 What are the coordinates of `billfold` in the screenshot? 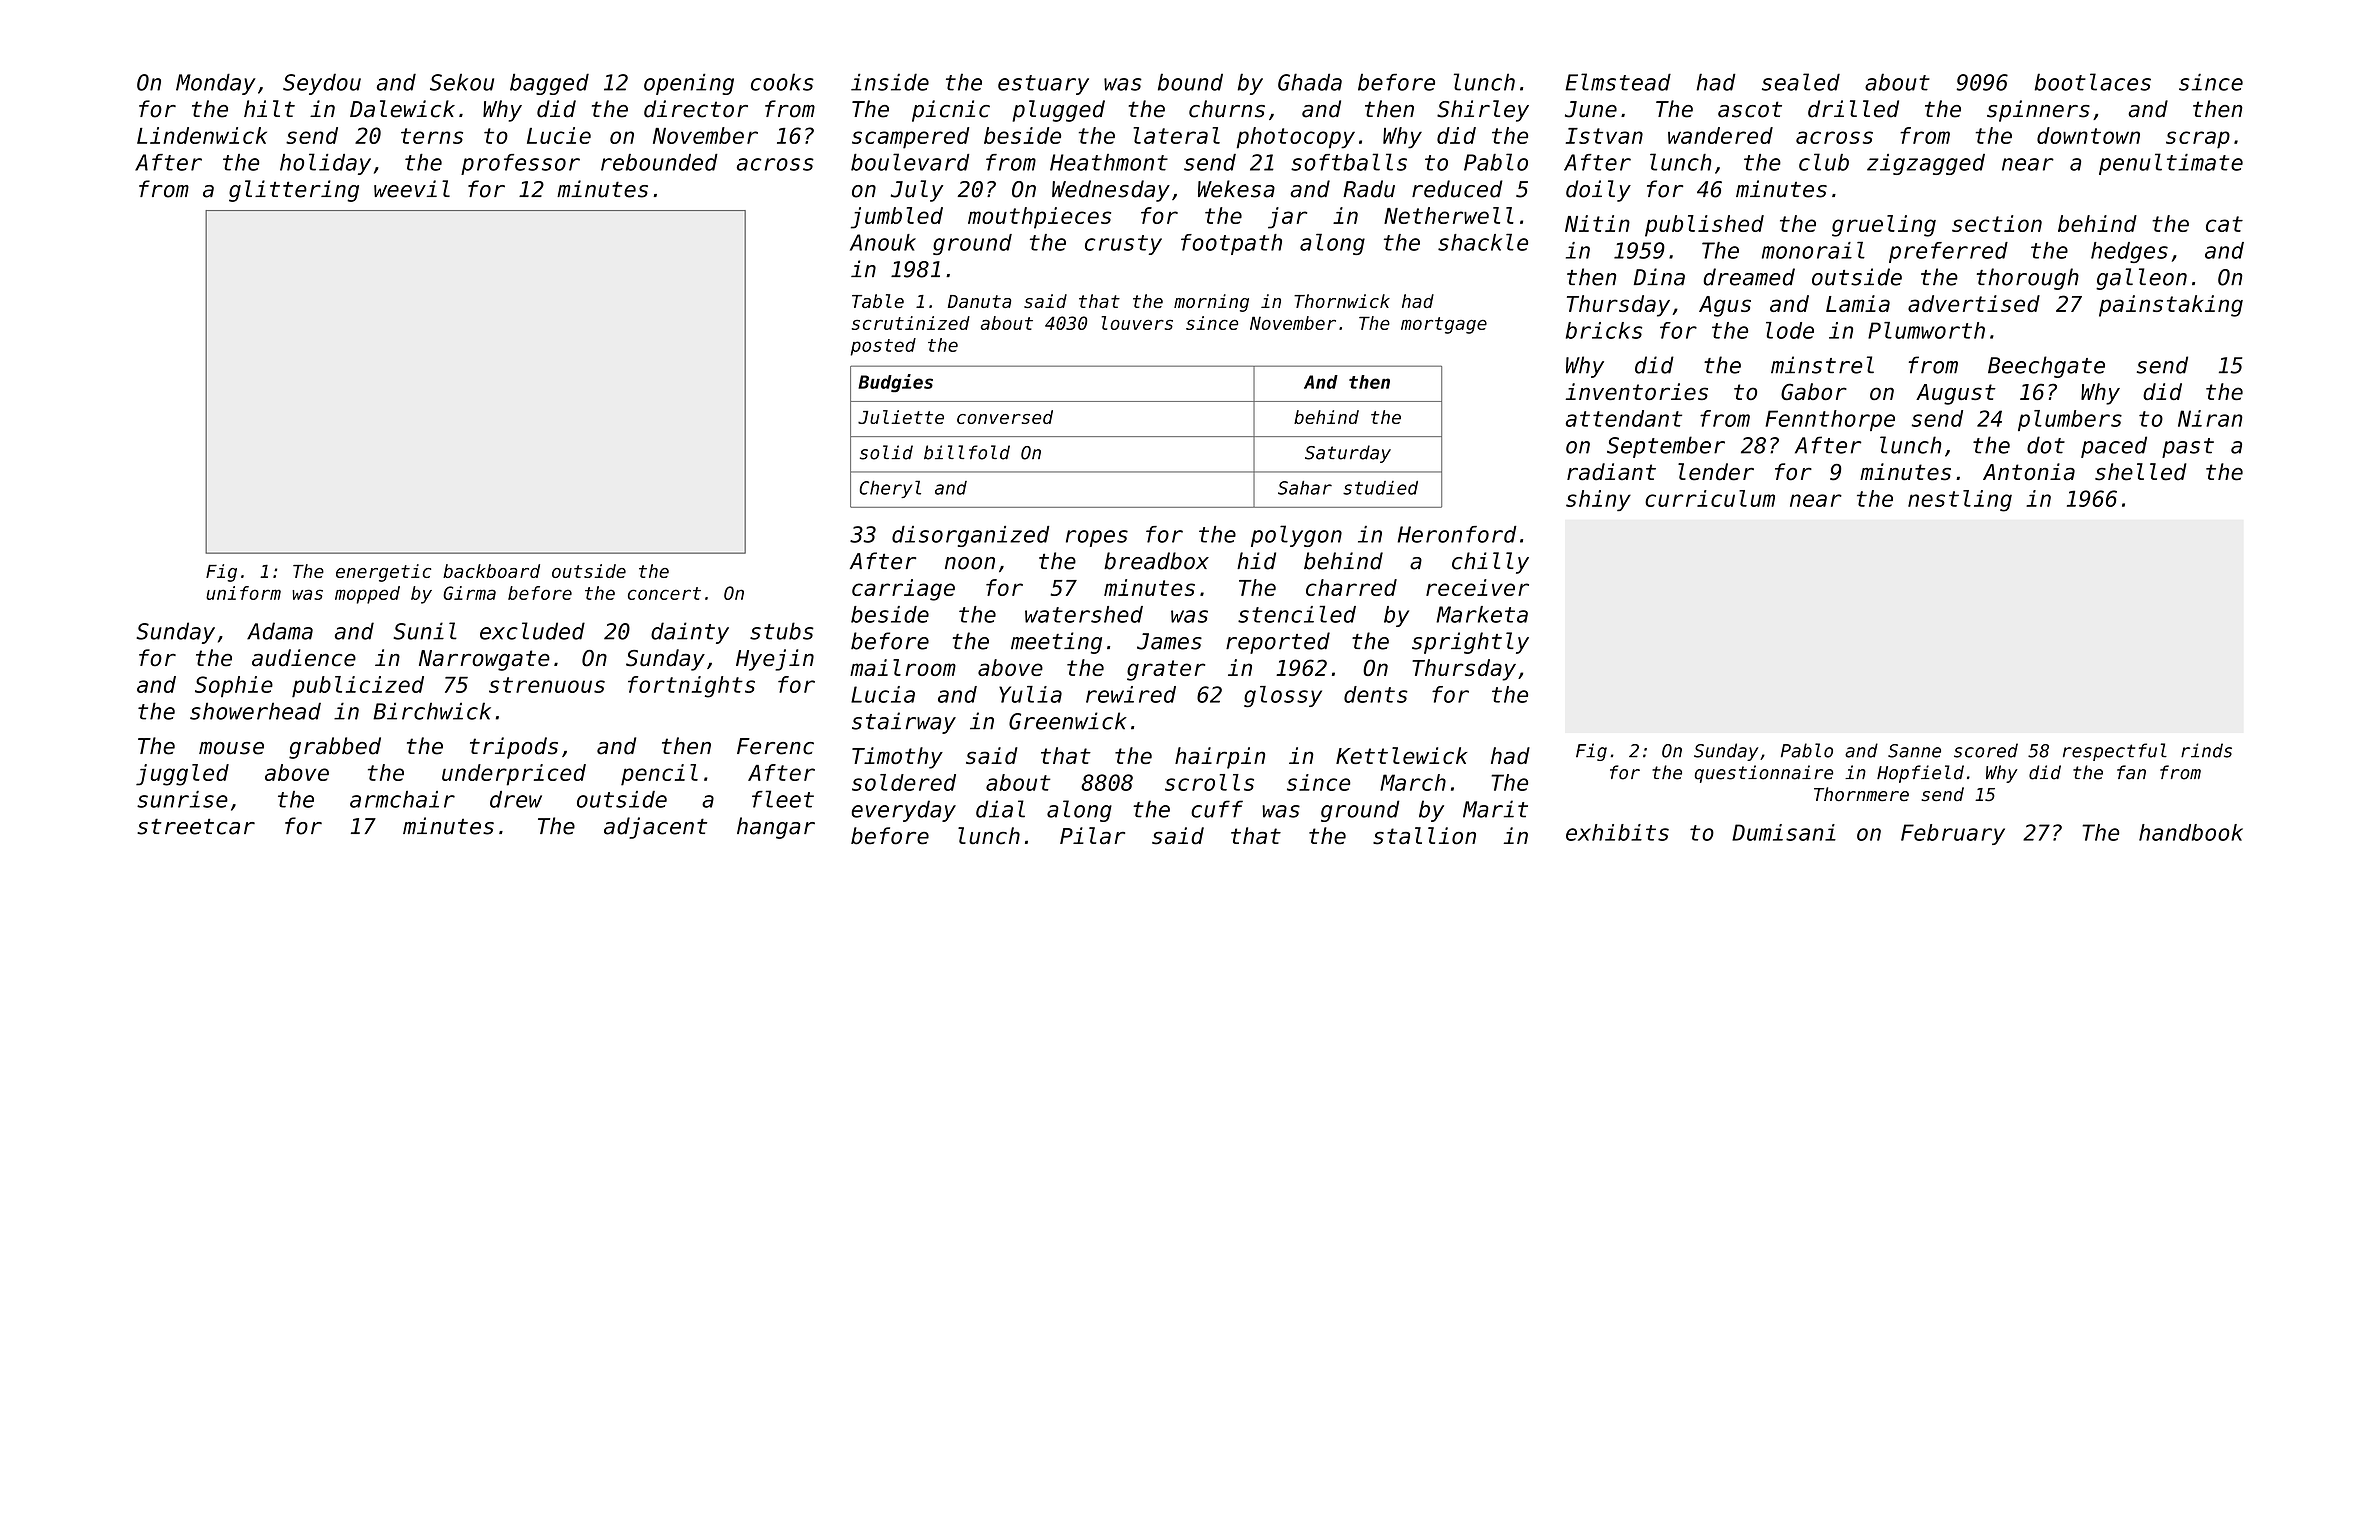 It's located at (967, 452).
